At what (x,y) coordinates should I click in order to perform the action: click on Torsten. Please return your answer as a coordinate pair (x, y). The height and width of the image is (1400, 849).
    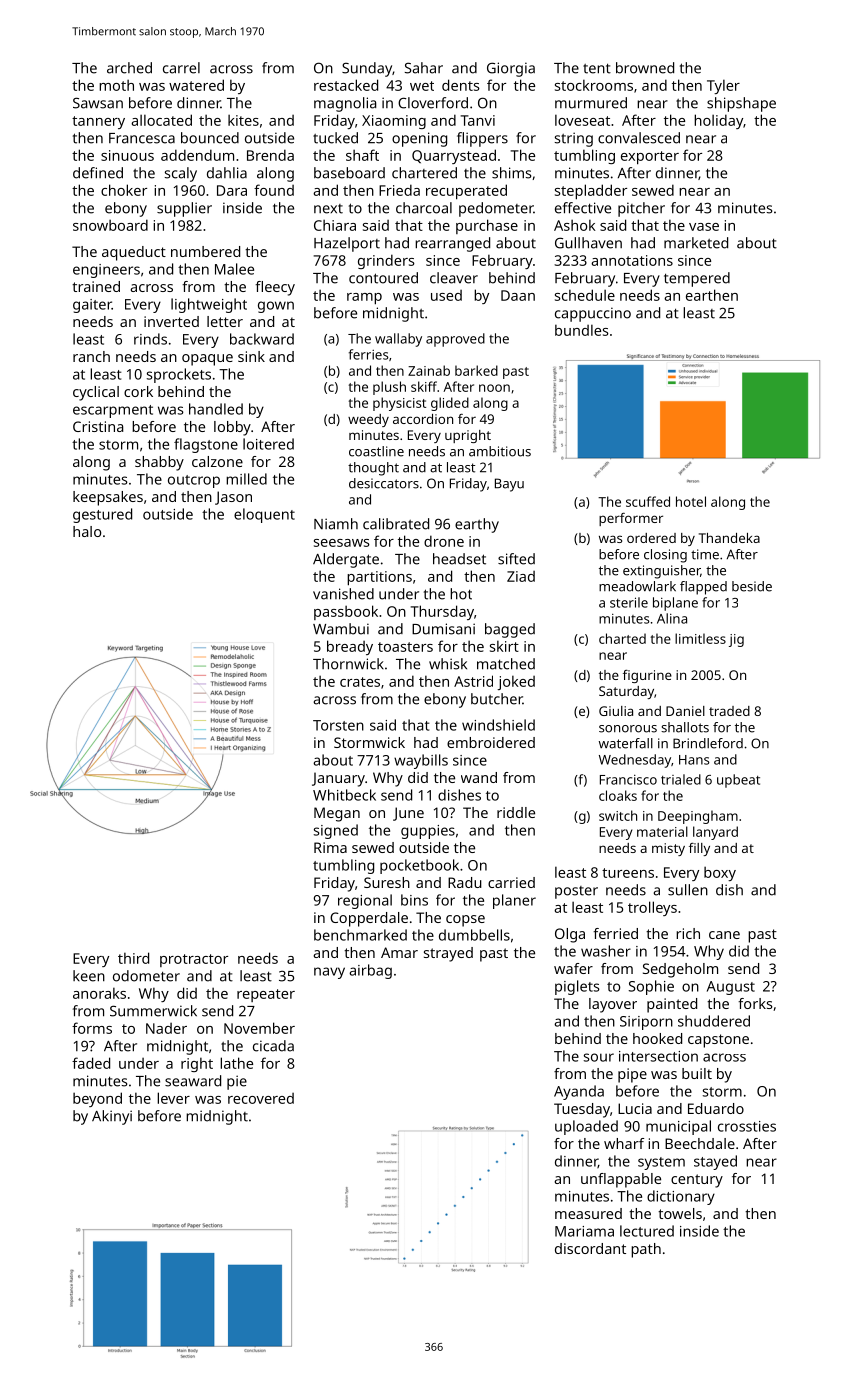
    Looking at the image, I should click on (338, 725).
